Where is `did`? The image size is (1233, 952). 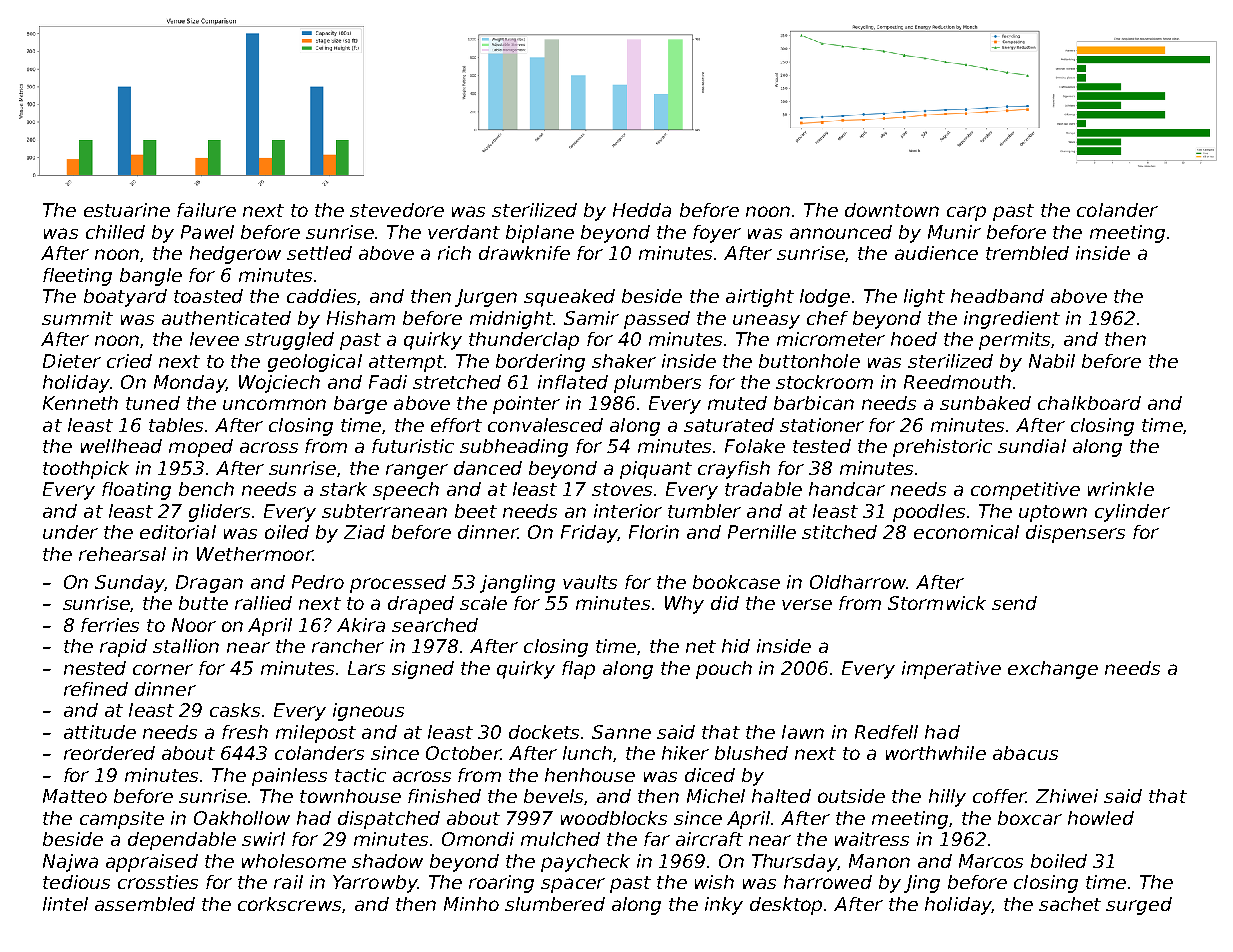
did is located at coordinates (725, 603).
